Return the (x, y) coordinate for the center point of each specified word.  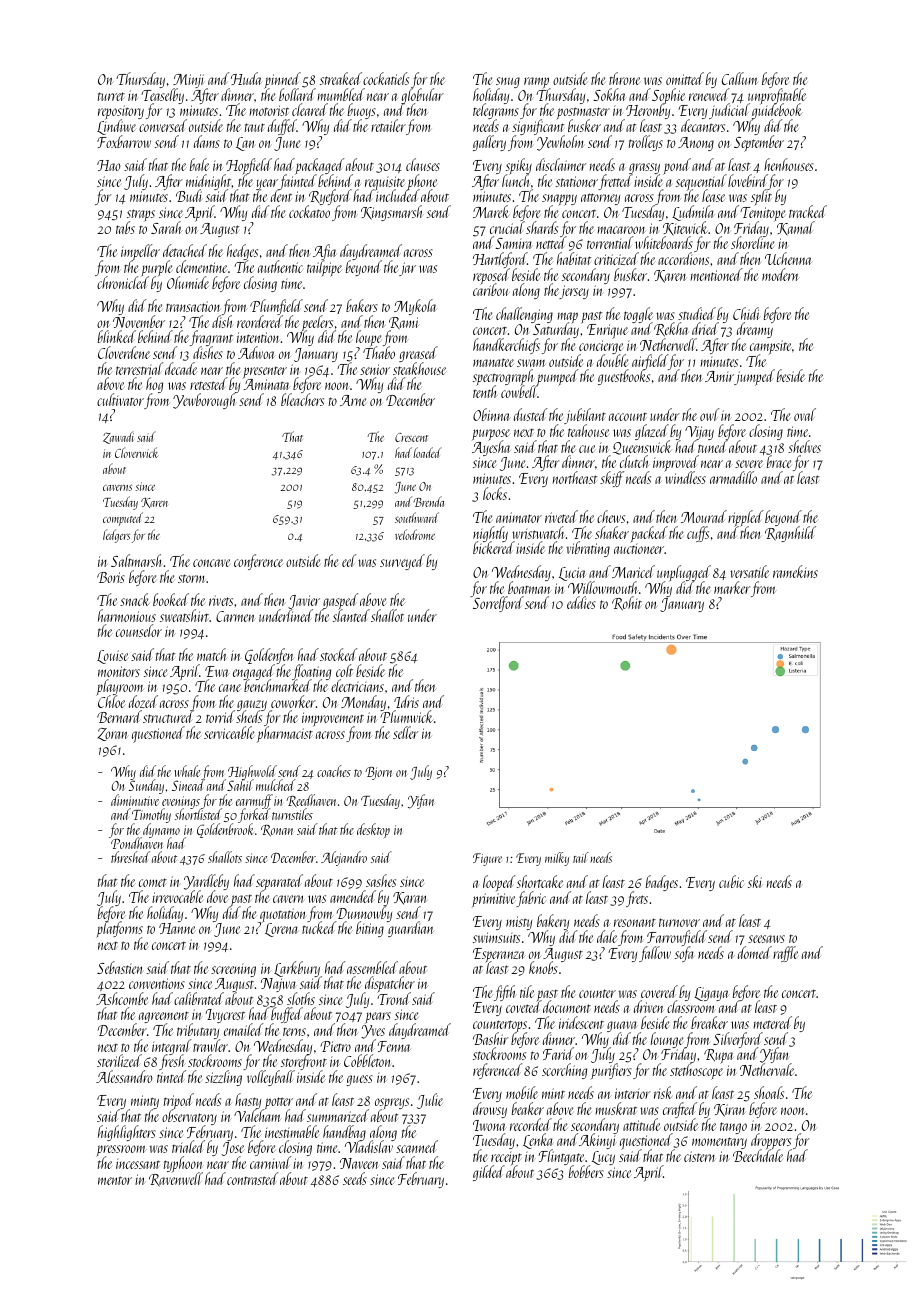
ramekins (795, 571)
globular (422, 96)
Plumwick (406, 717)
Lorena (281, 930)
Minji (190, 81)
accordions (683, 259)
